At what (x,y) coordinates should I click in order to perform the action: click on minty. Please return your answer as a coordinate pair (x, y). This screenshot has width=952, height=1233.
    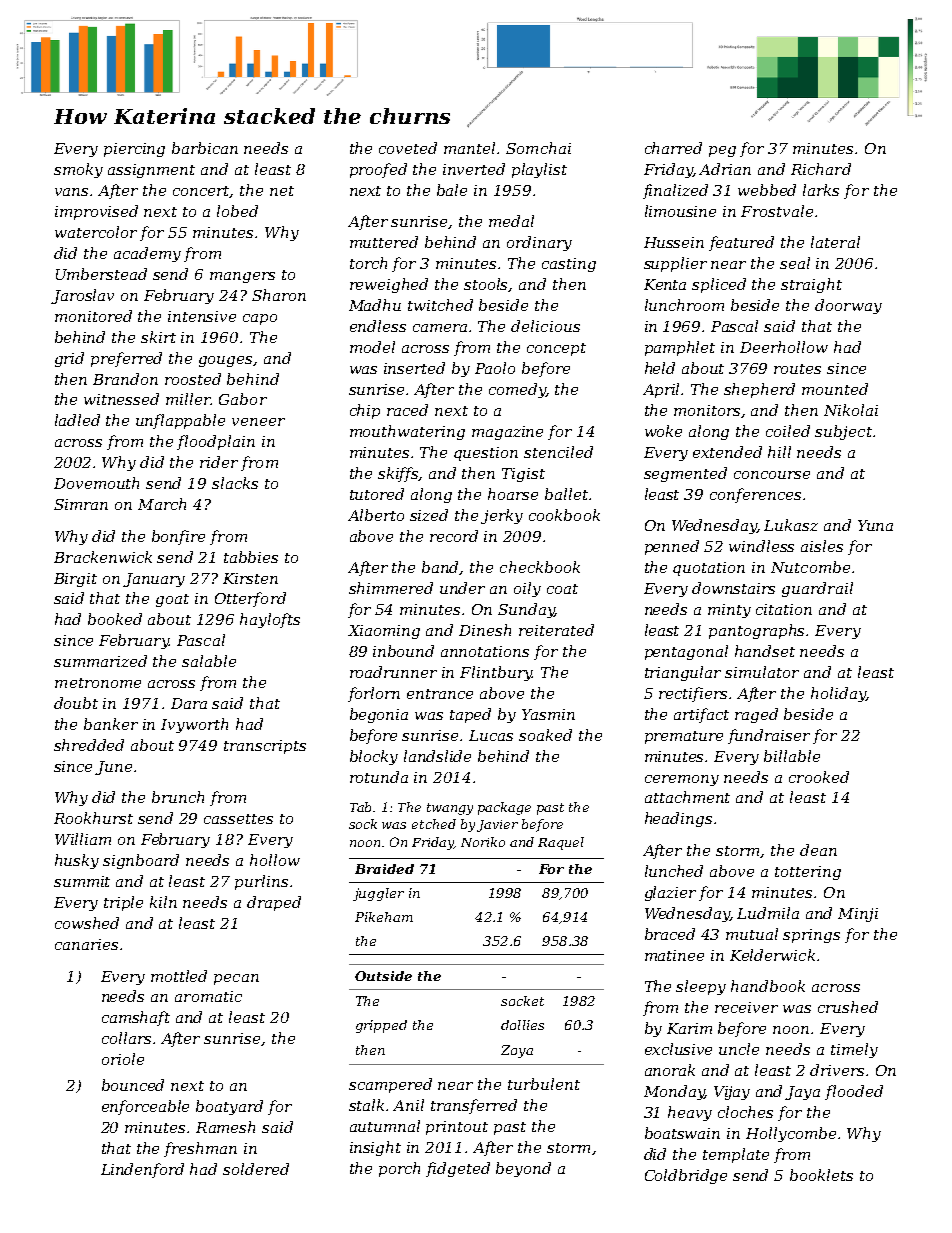
    Looking at the image, I should click on (729, 611).
